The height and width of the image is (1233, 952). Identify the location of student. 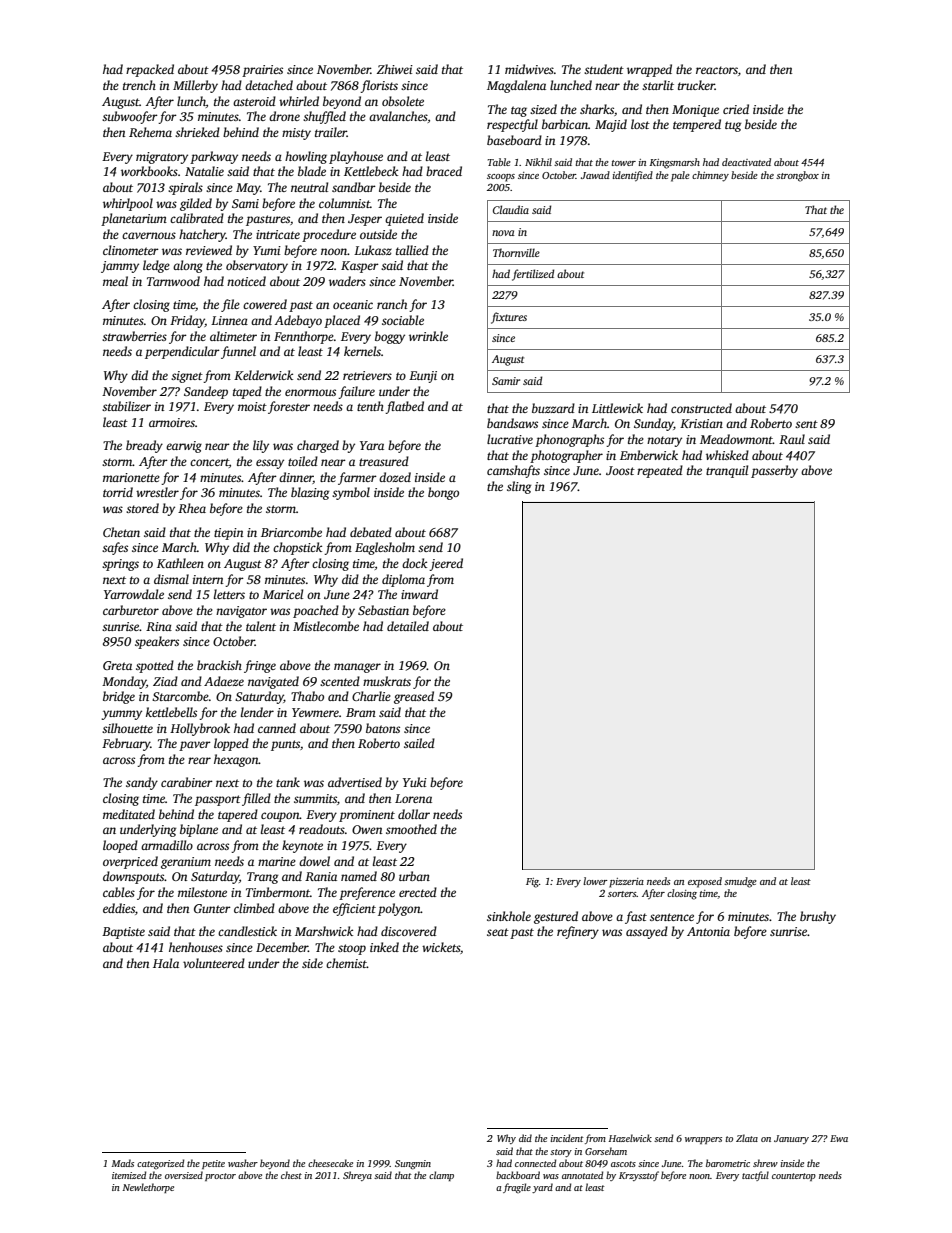
(604, 69).
